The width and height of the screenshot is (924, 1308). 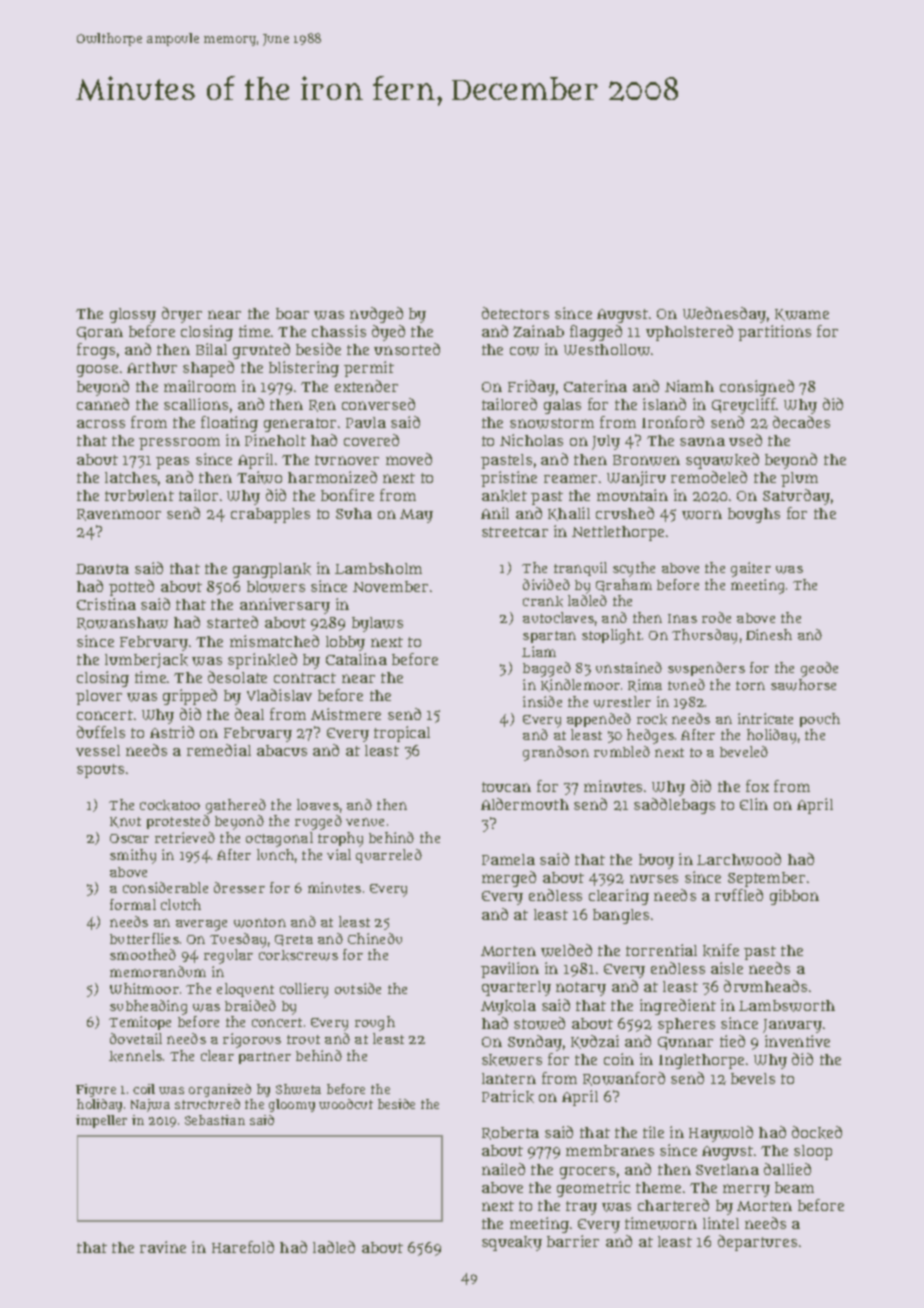 What do you see at coordinates (650, 736) in the screenshot?
I see `hedges` at bounding box center [650, 736].
